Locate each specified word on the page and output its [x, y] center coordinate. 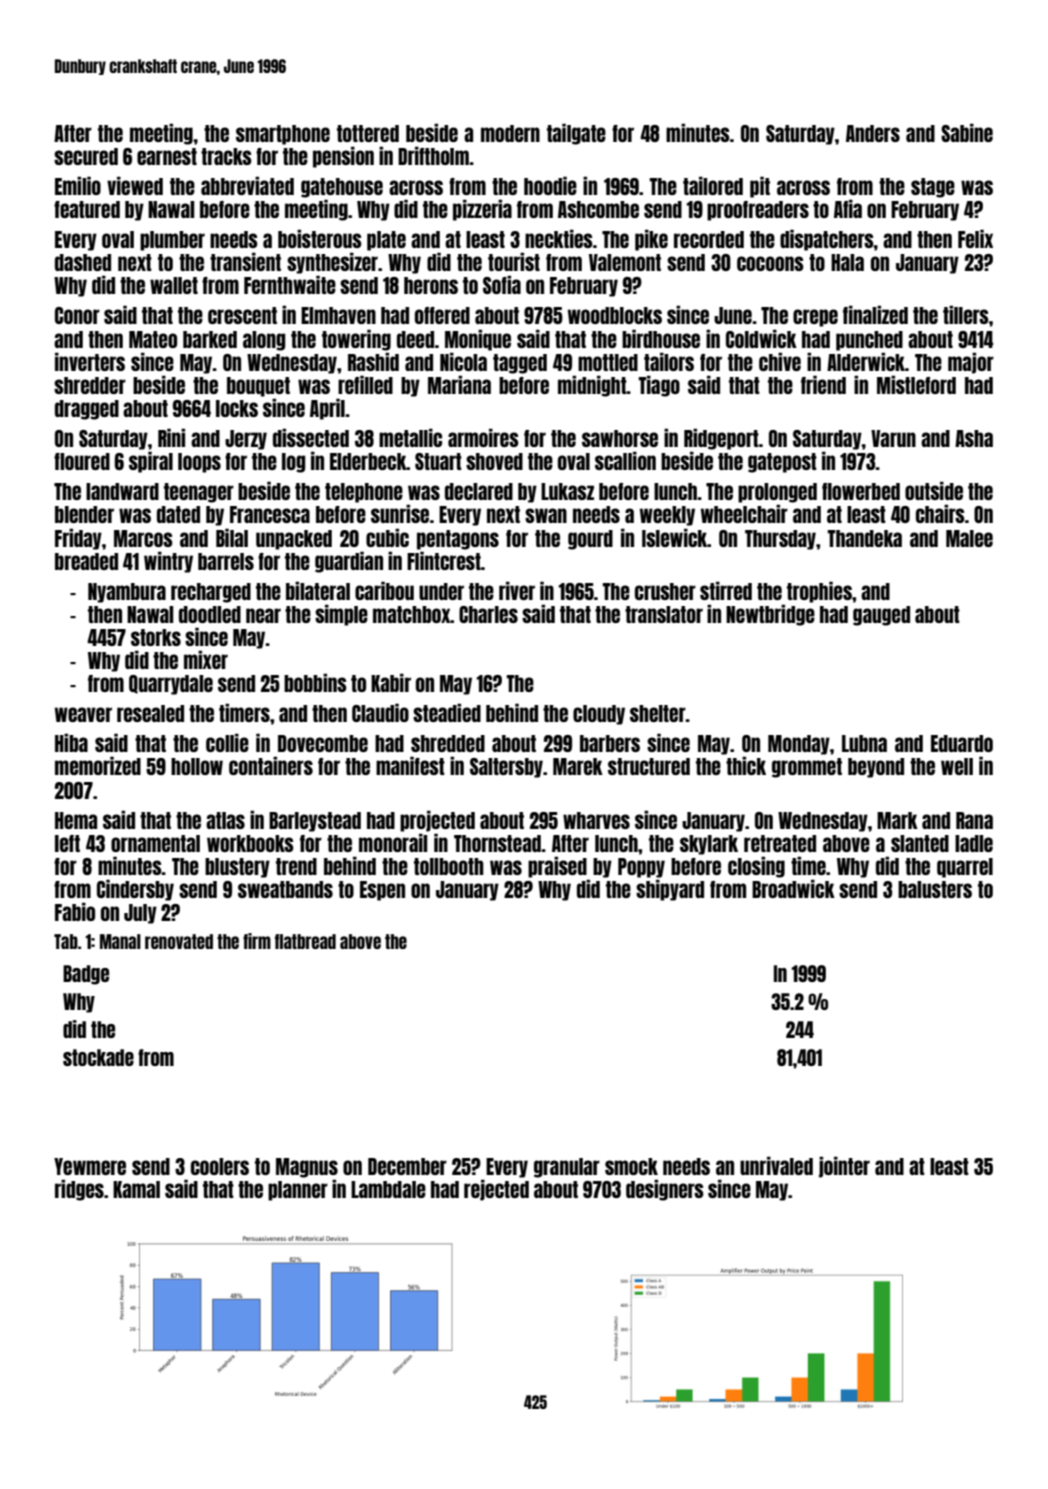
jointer [844, 1167]
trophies [819, 592]
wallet [174, 285]
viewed [135, 185]
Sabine [967, 132]
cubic [387, 537]
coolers [220, 1166]
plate [386, 241]
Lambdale [388, 1189]
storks [156, 637]
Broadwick [793, 888]
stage [933, 188]
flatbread [305, 941]
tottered [368, 133]
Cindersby [135, 890]
